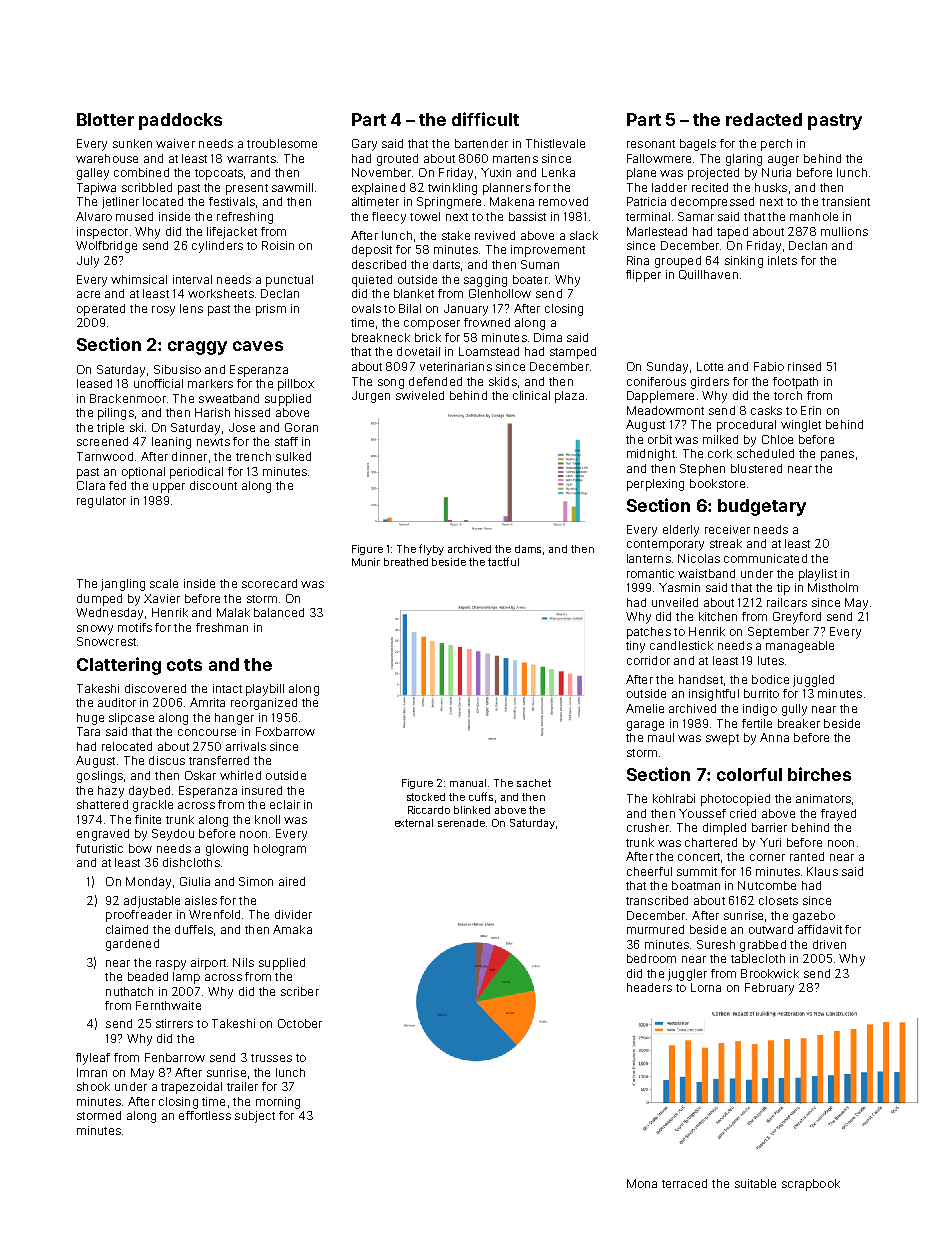 The height and width of the screenshot is (1233, 952). I want to click on Thistlevale, so click(555, 143).
